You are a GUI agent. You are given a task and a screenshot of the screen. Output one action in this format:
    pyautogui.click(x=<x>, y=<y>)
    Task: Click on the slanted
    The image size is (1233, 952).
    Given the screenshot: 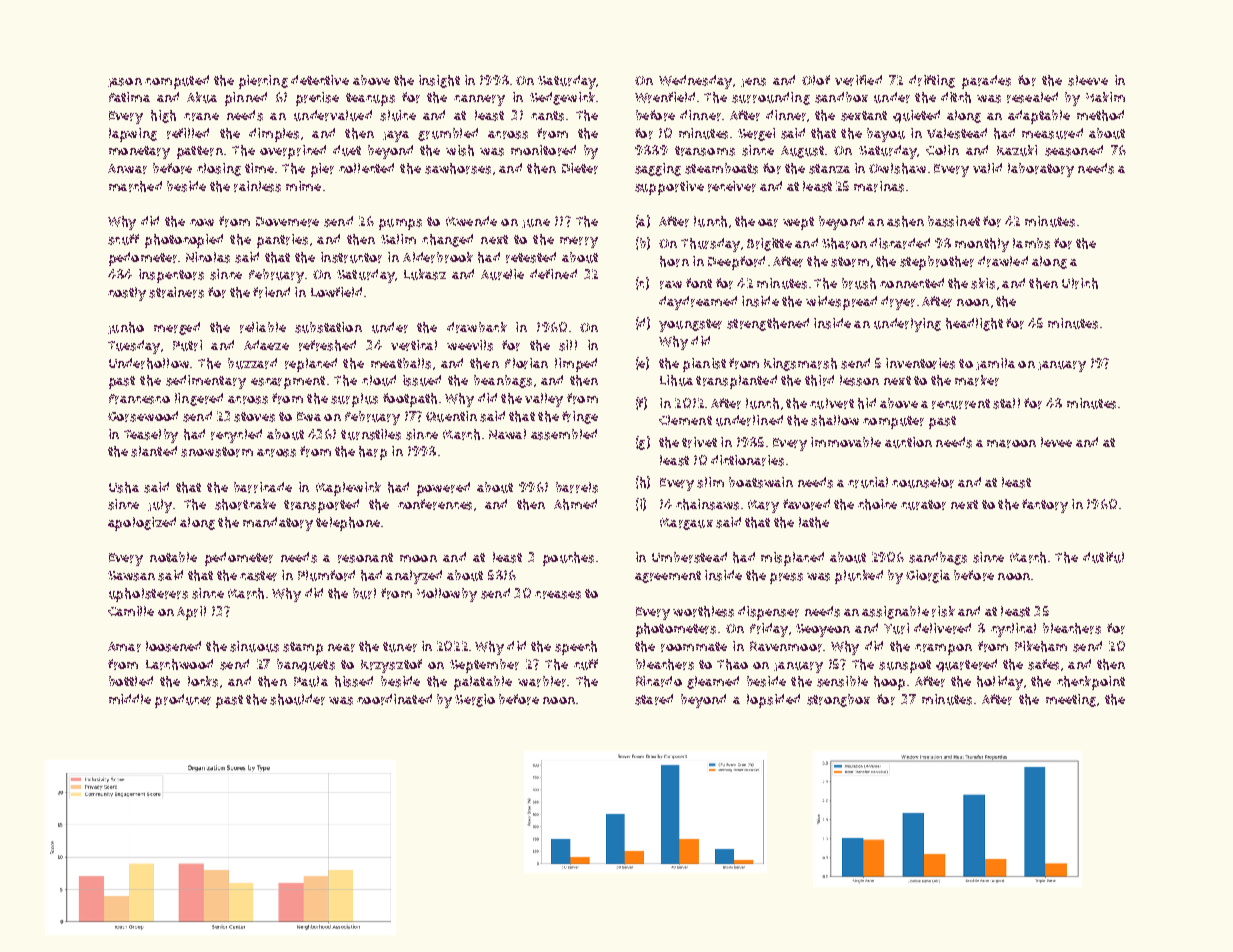 What is the action you would take?
    pyautogui.click(x=154, y=451)
